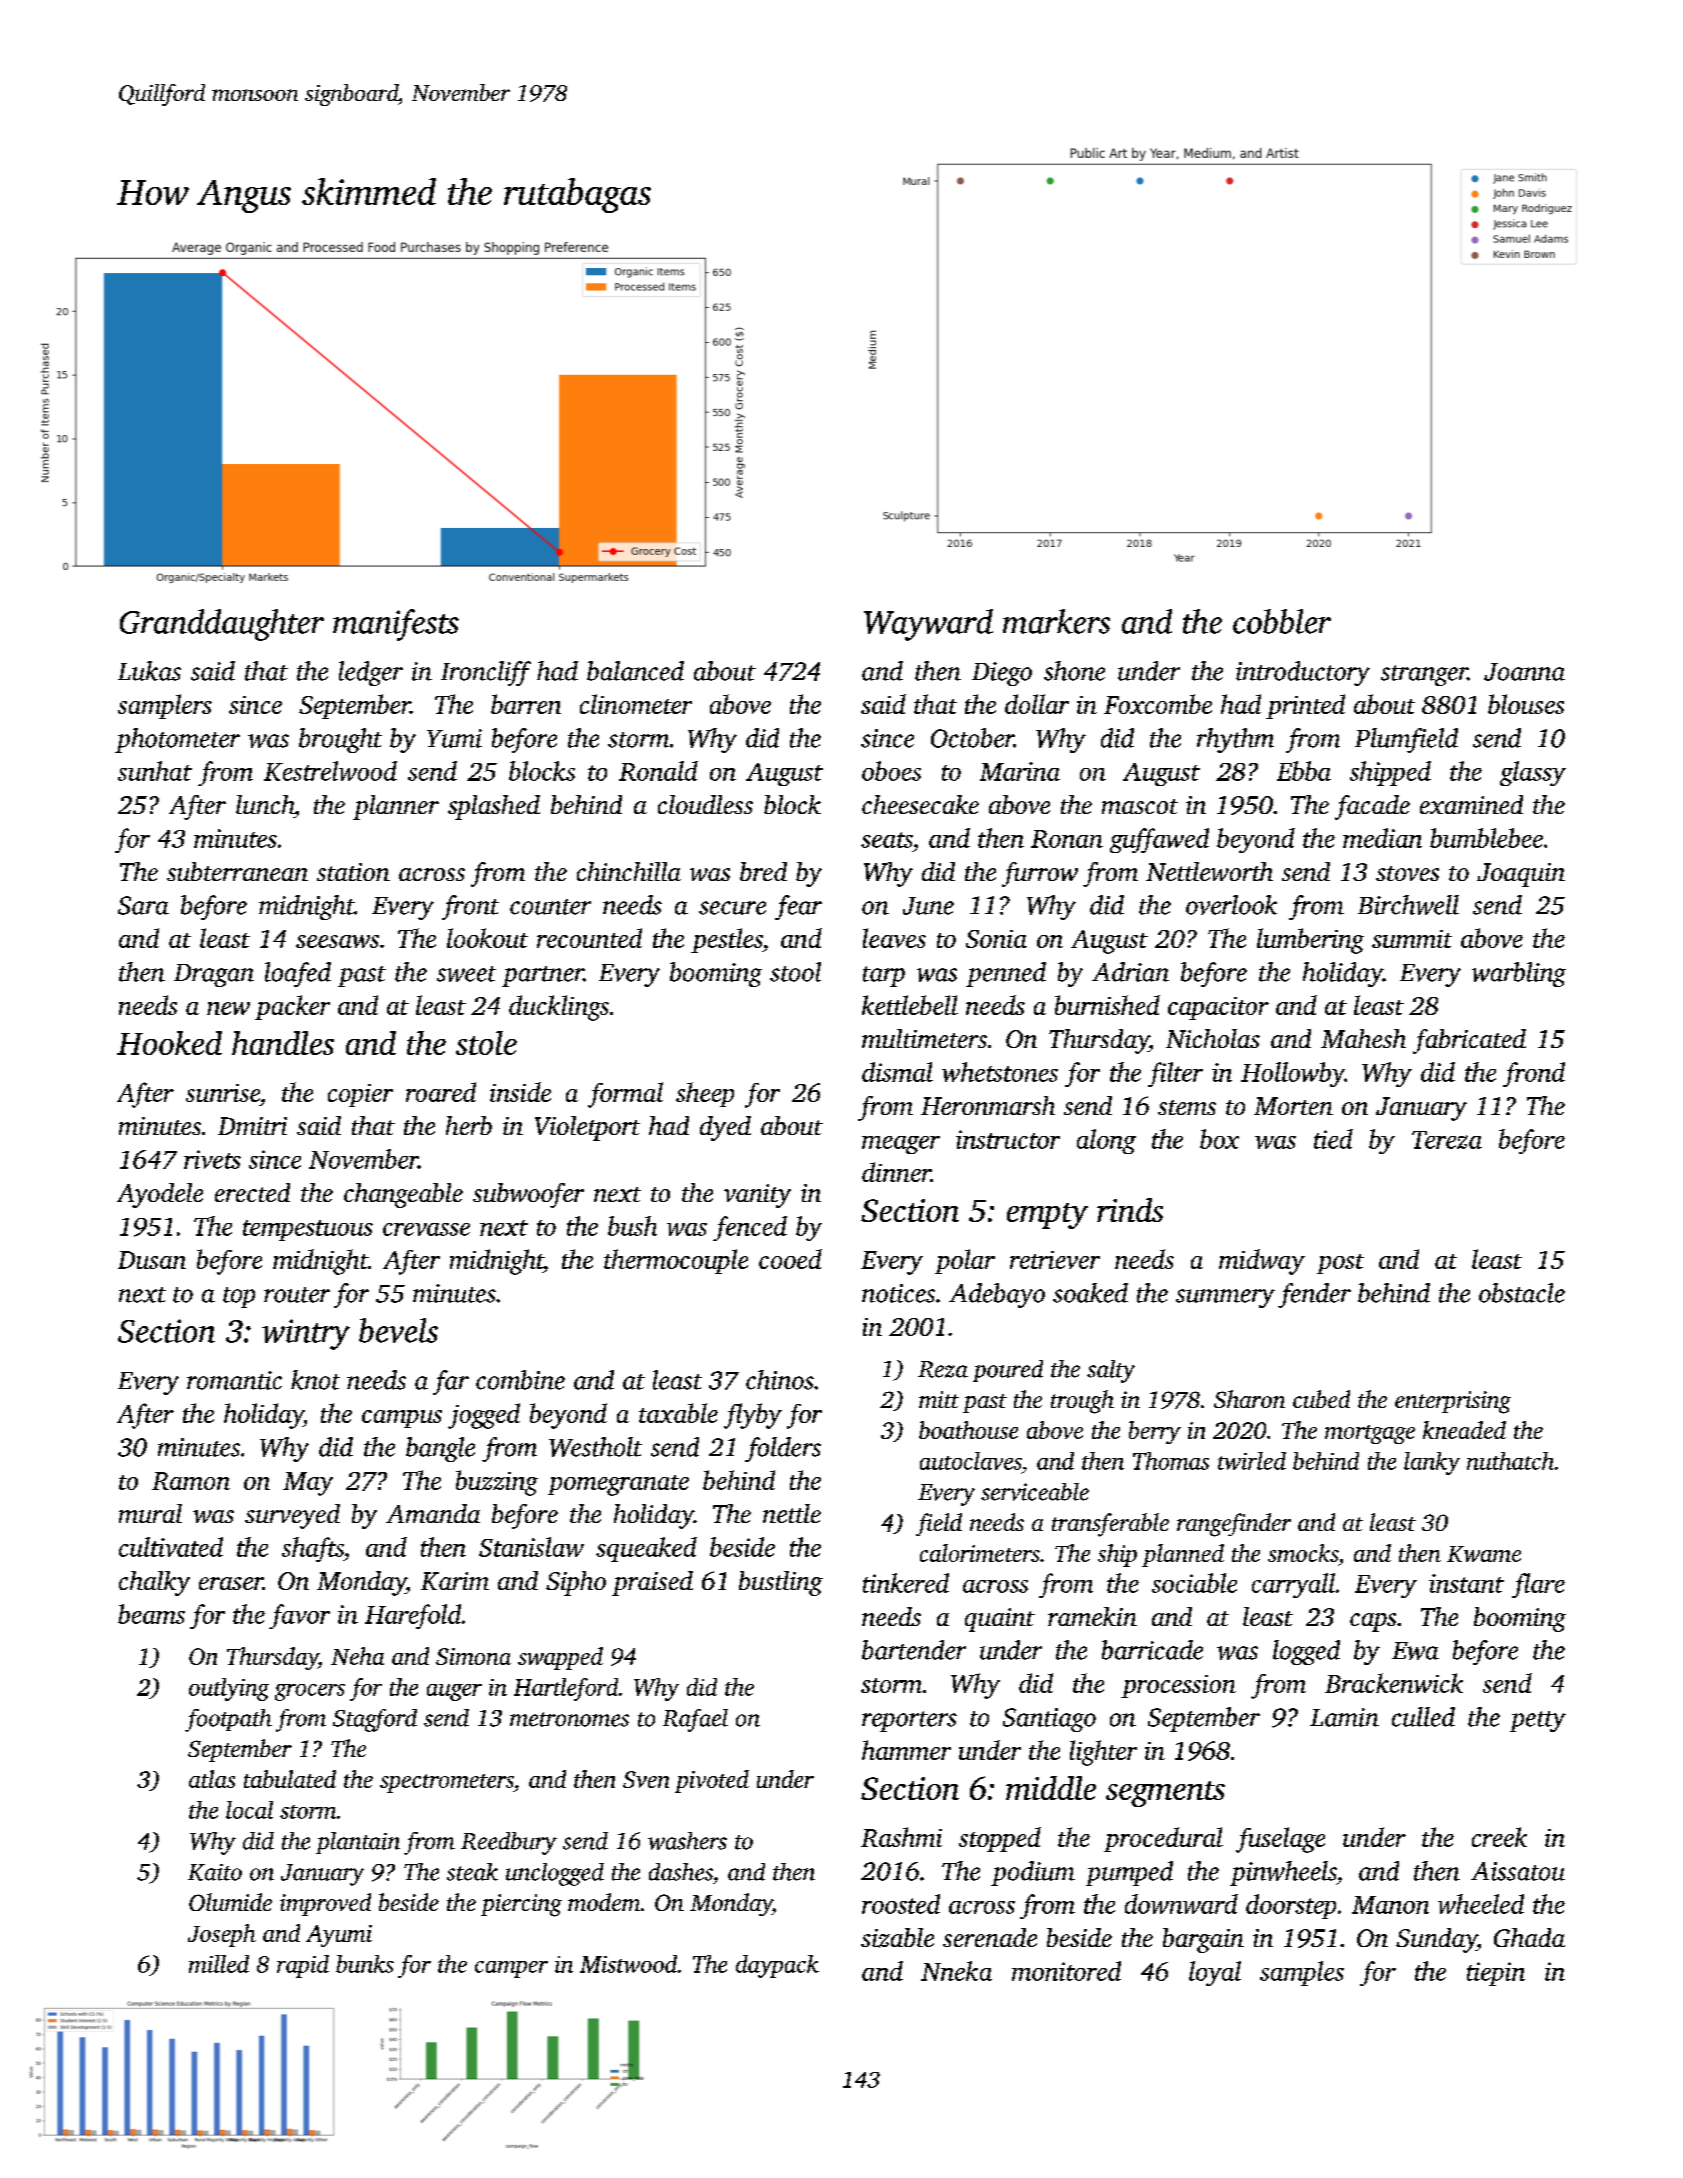  What do you see at coordinates (1218, 1008) in the screenshot?
I see `capacitor` at bounding box center [1218, 1008].
